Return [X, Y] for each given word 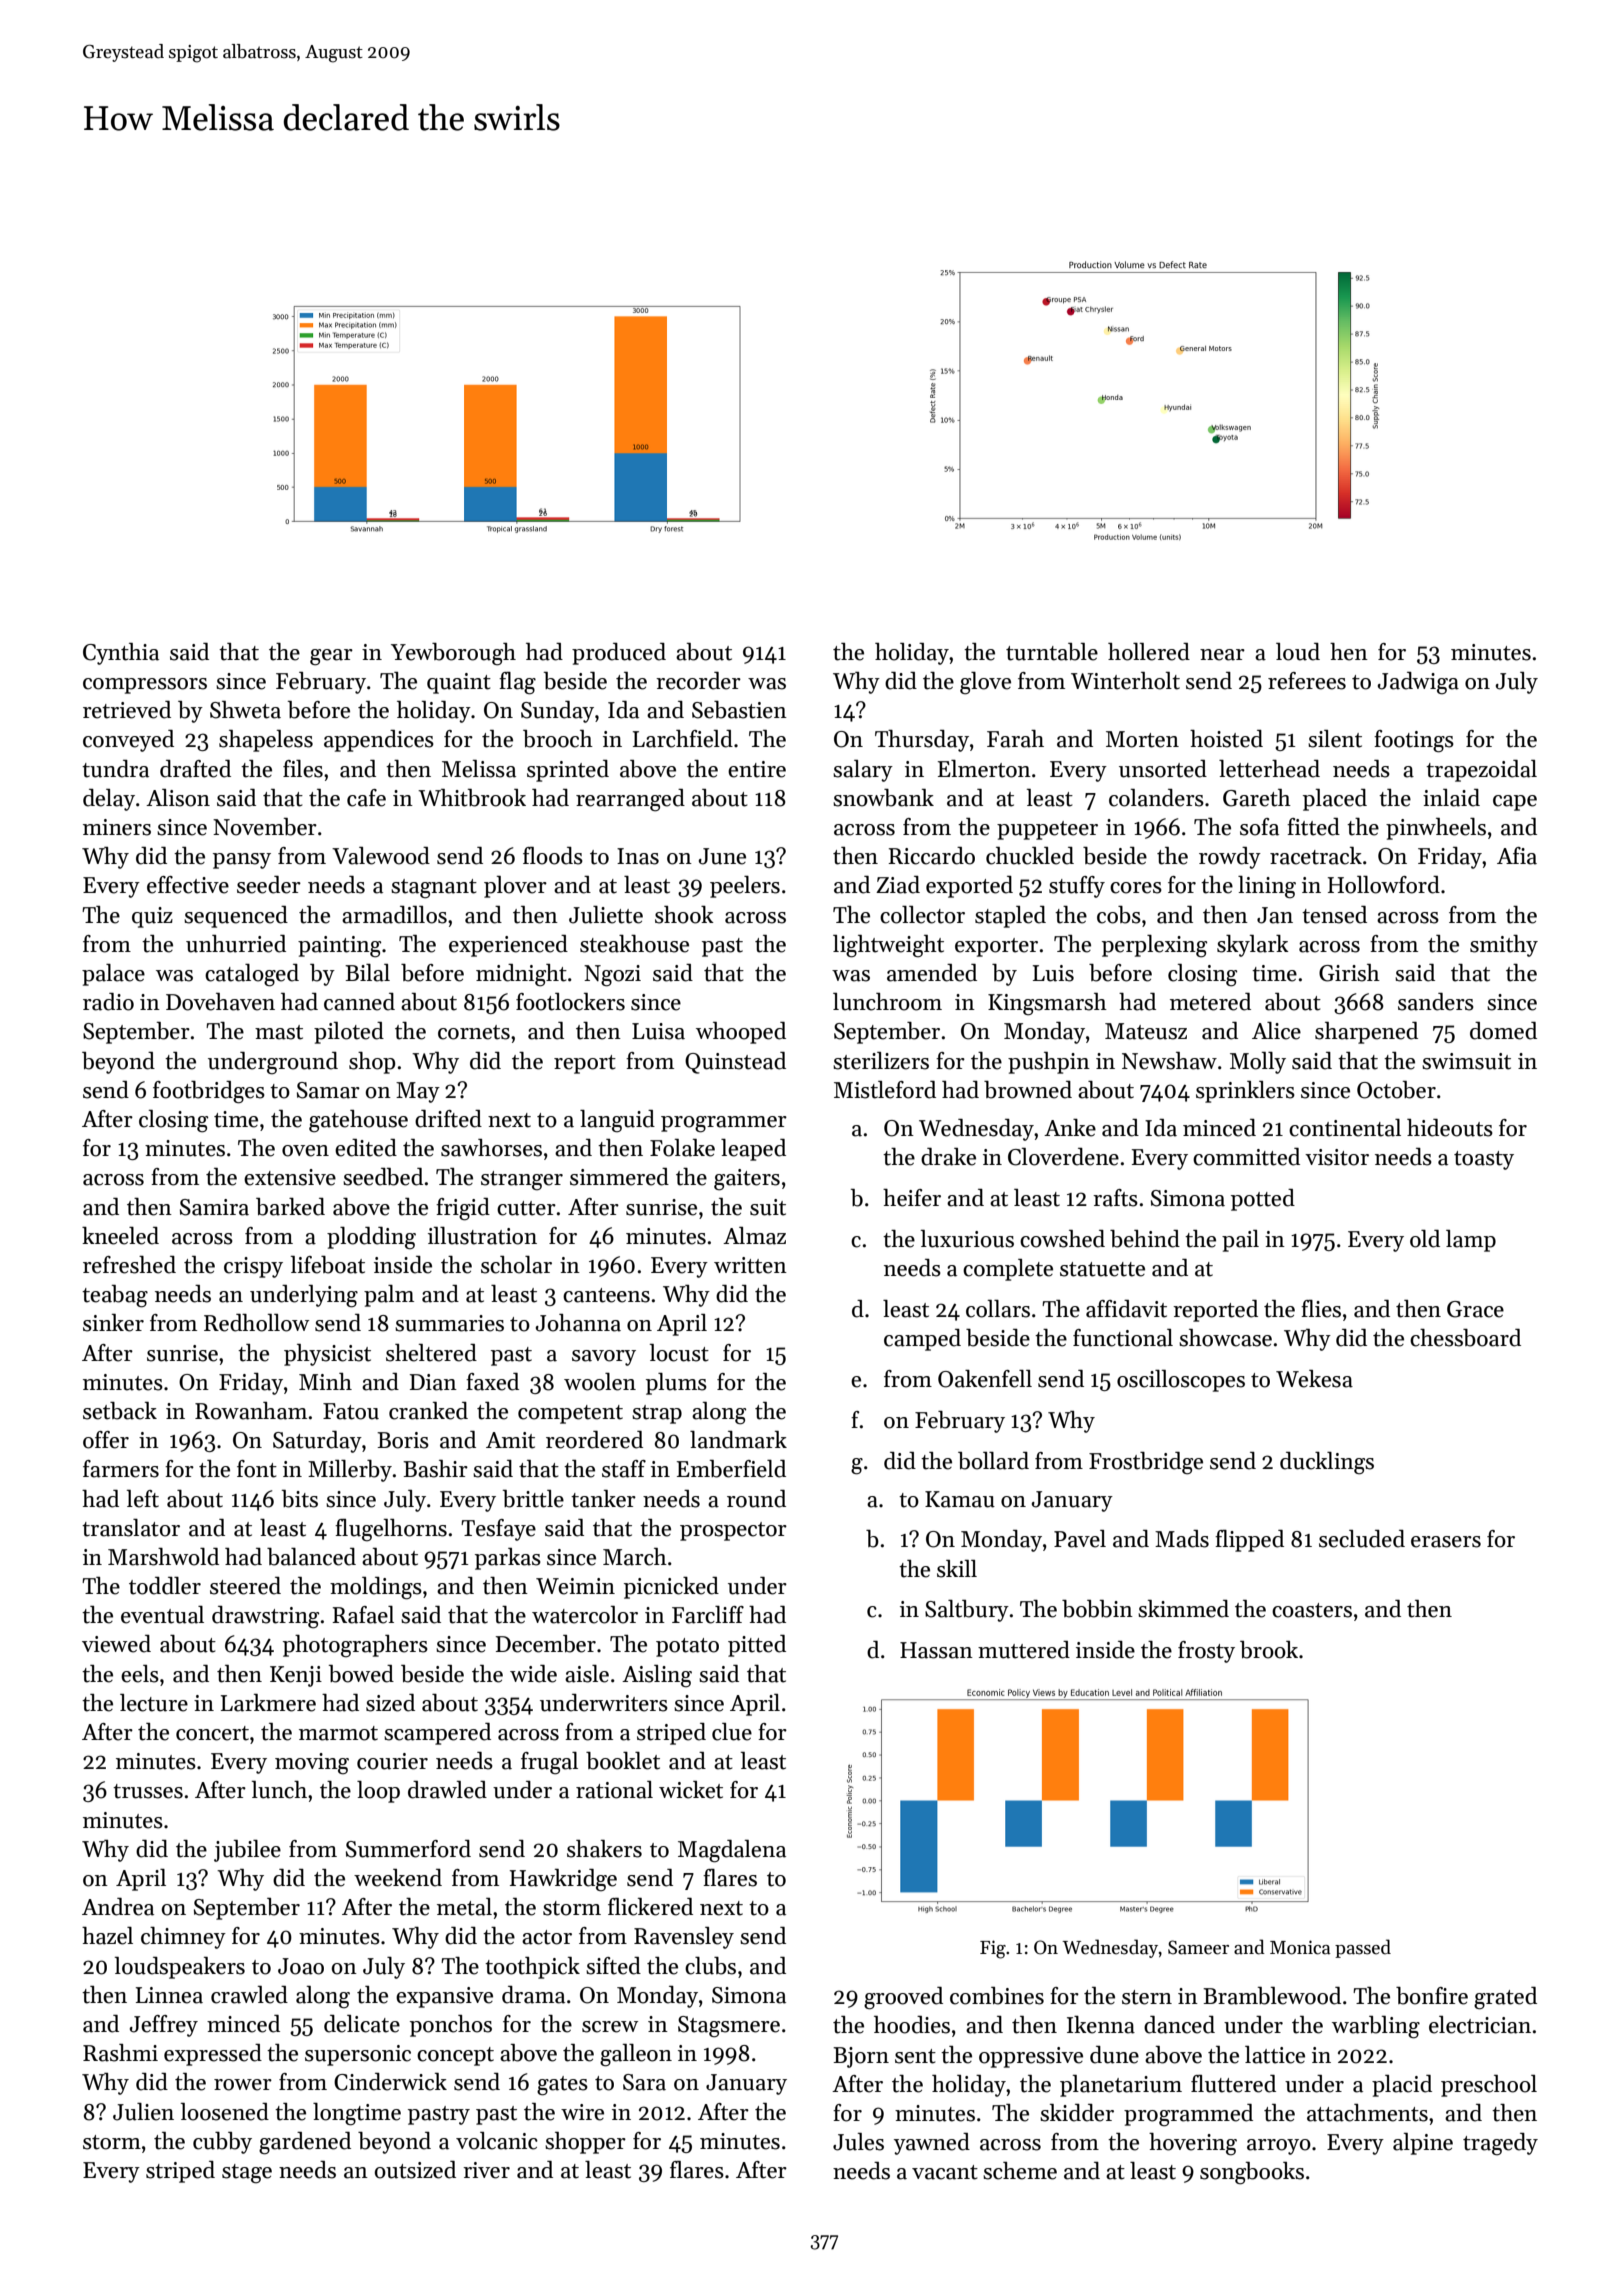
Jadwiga [1418, 683]
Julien [143, 2112]
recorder [698, 681]
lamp [1471, 1241]
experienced [508, 946]
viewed [116, 1644]
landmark [738, 1440]
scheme [1020, 2171]
